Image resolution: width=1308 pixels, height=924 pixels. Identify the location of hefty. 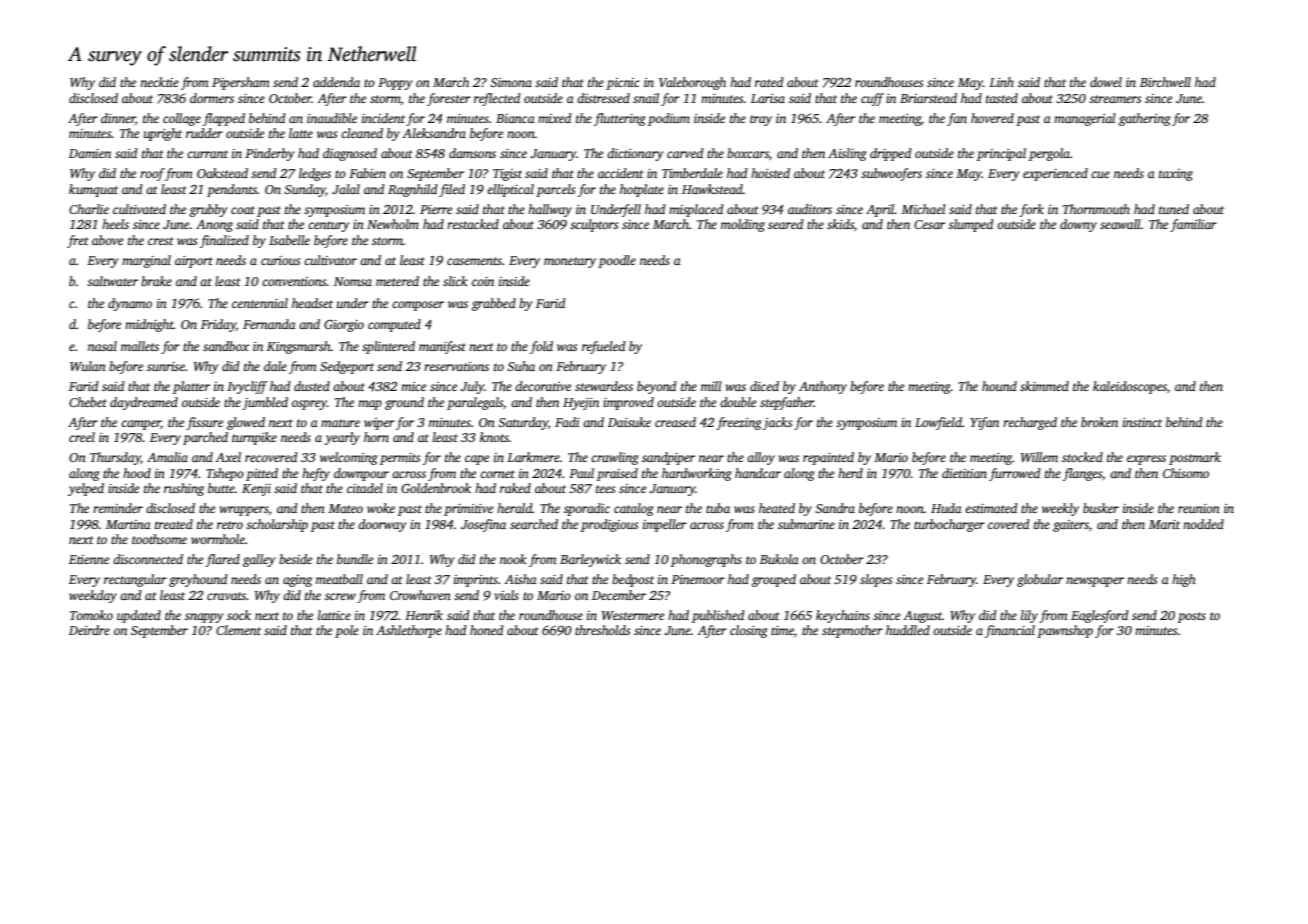
(316, 474).
